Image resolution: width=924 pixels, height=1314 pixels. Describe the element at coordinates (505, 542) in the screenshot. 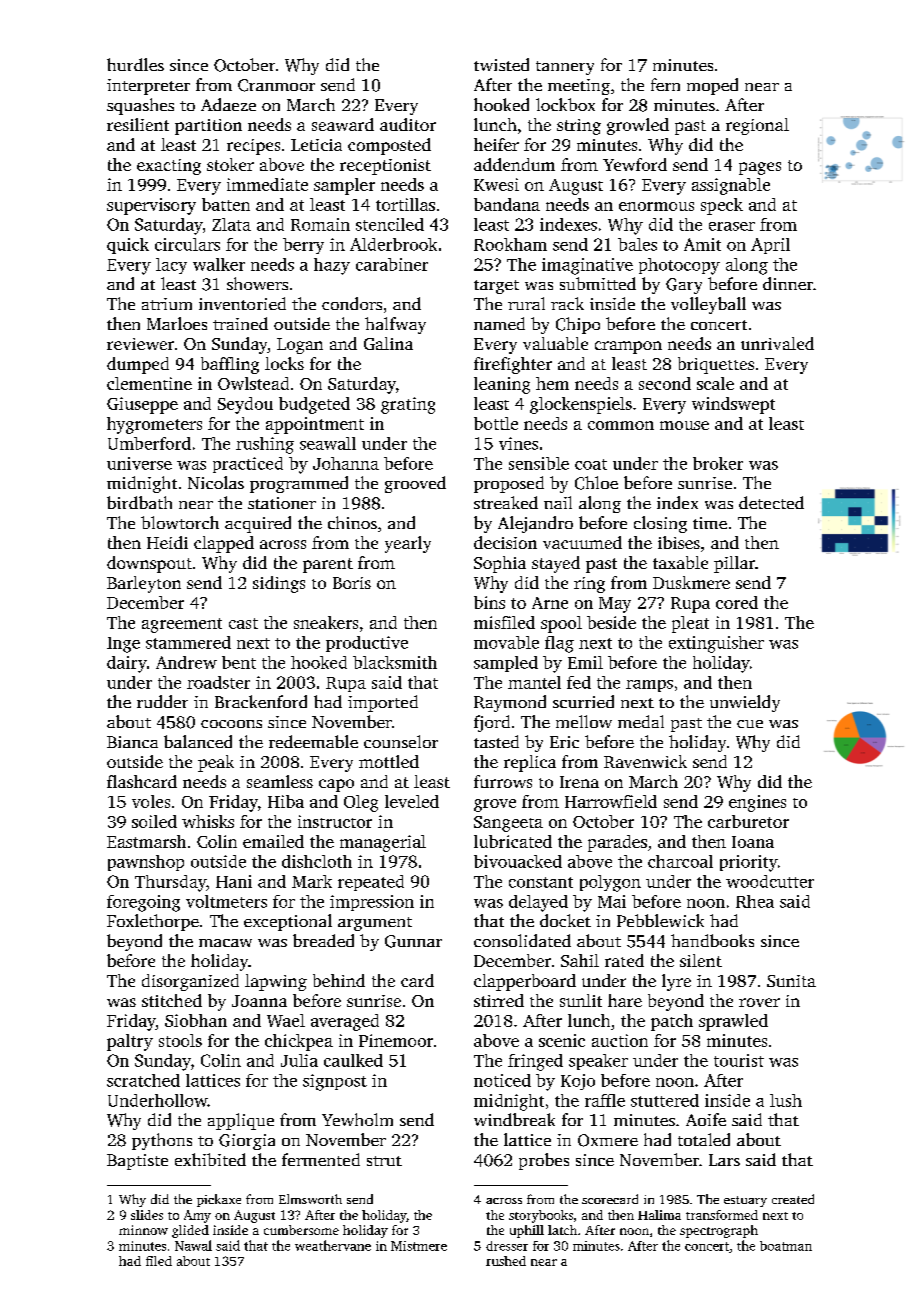

I see `decision` at that location.
